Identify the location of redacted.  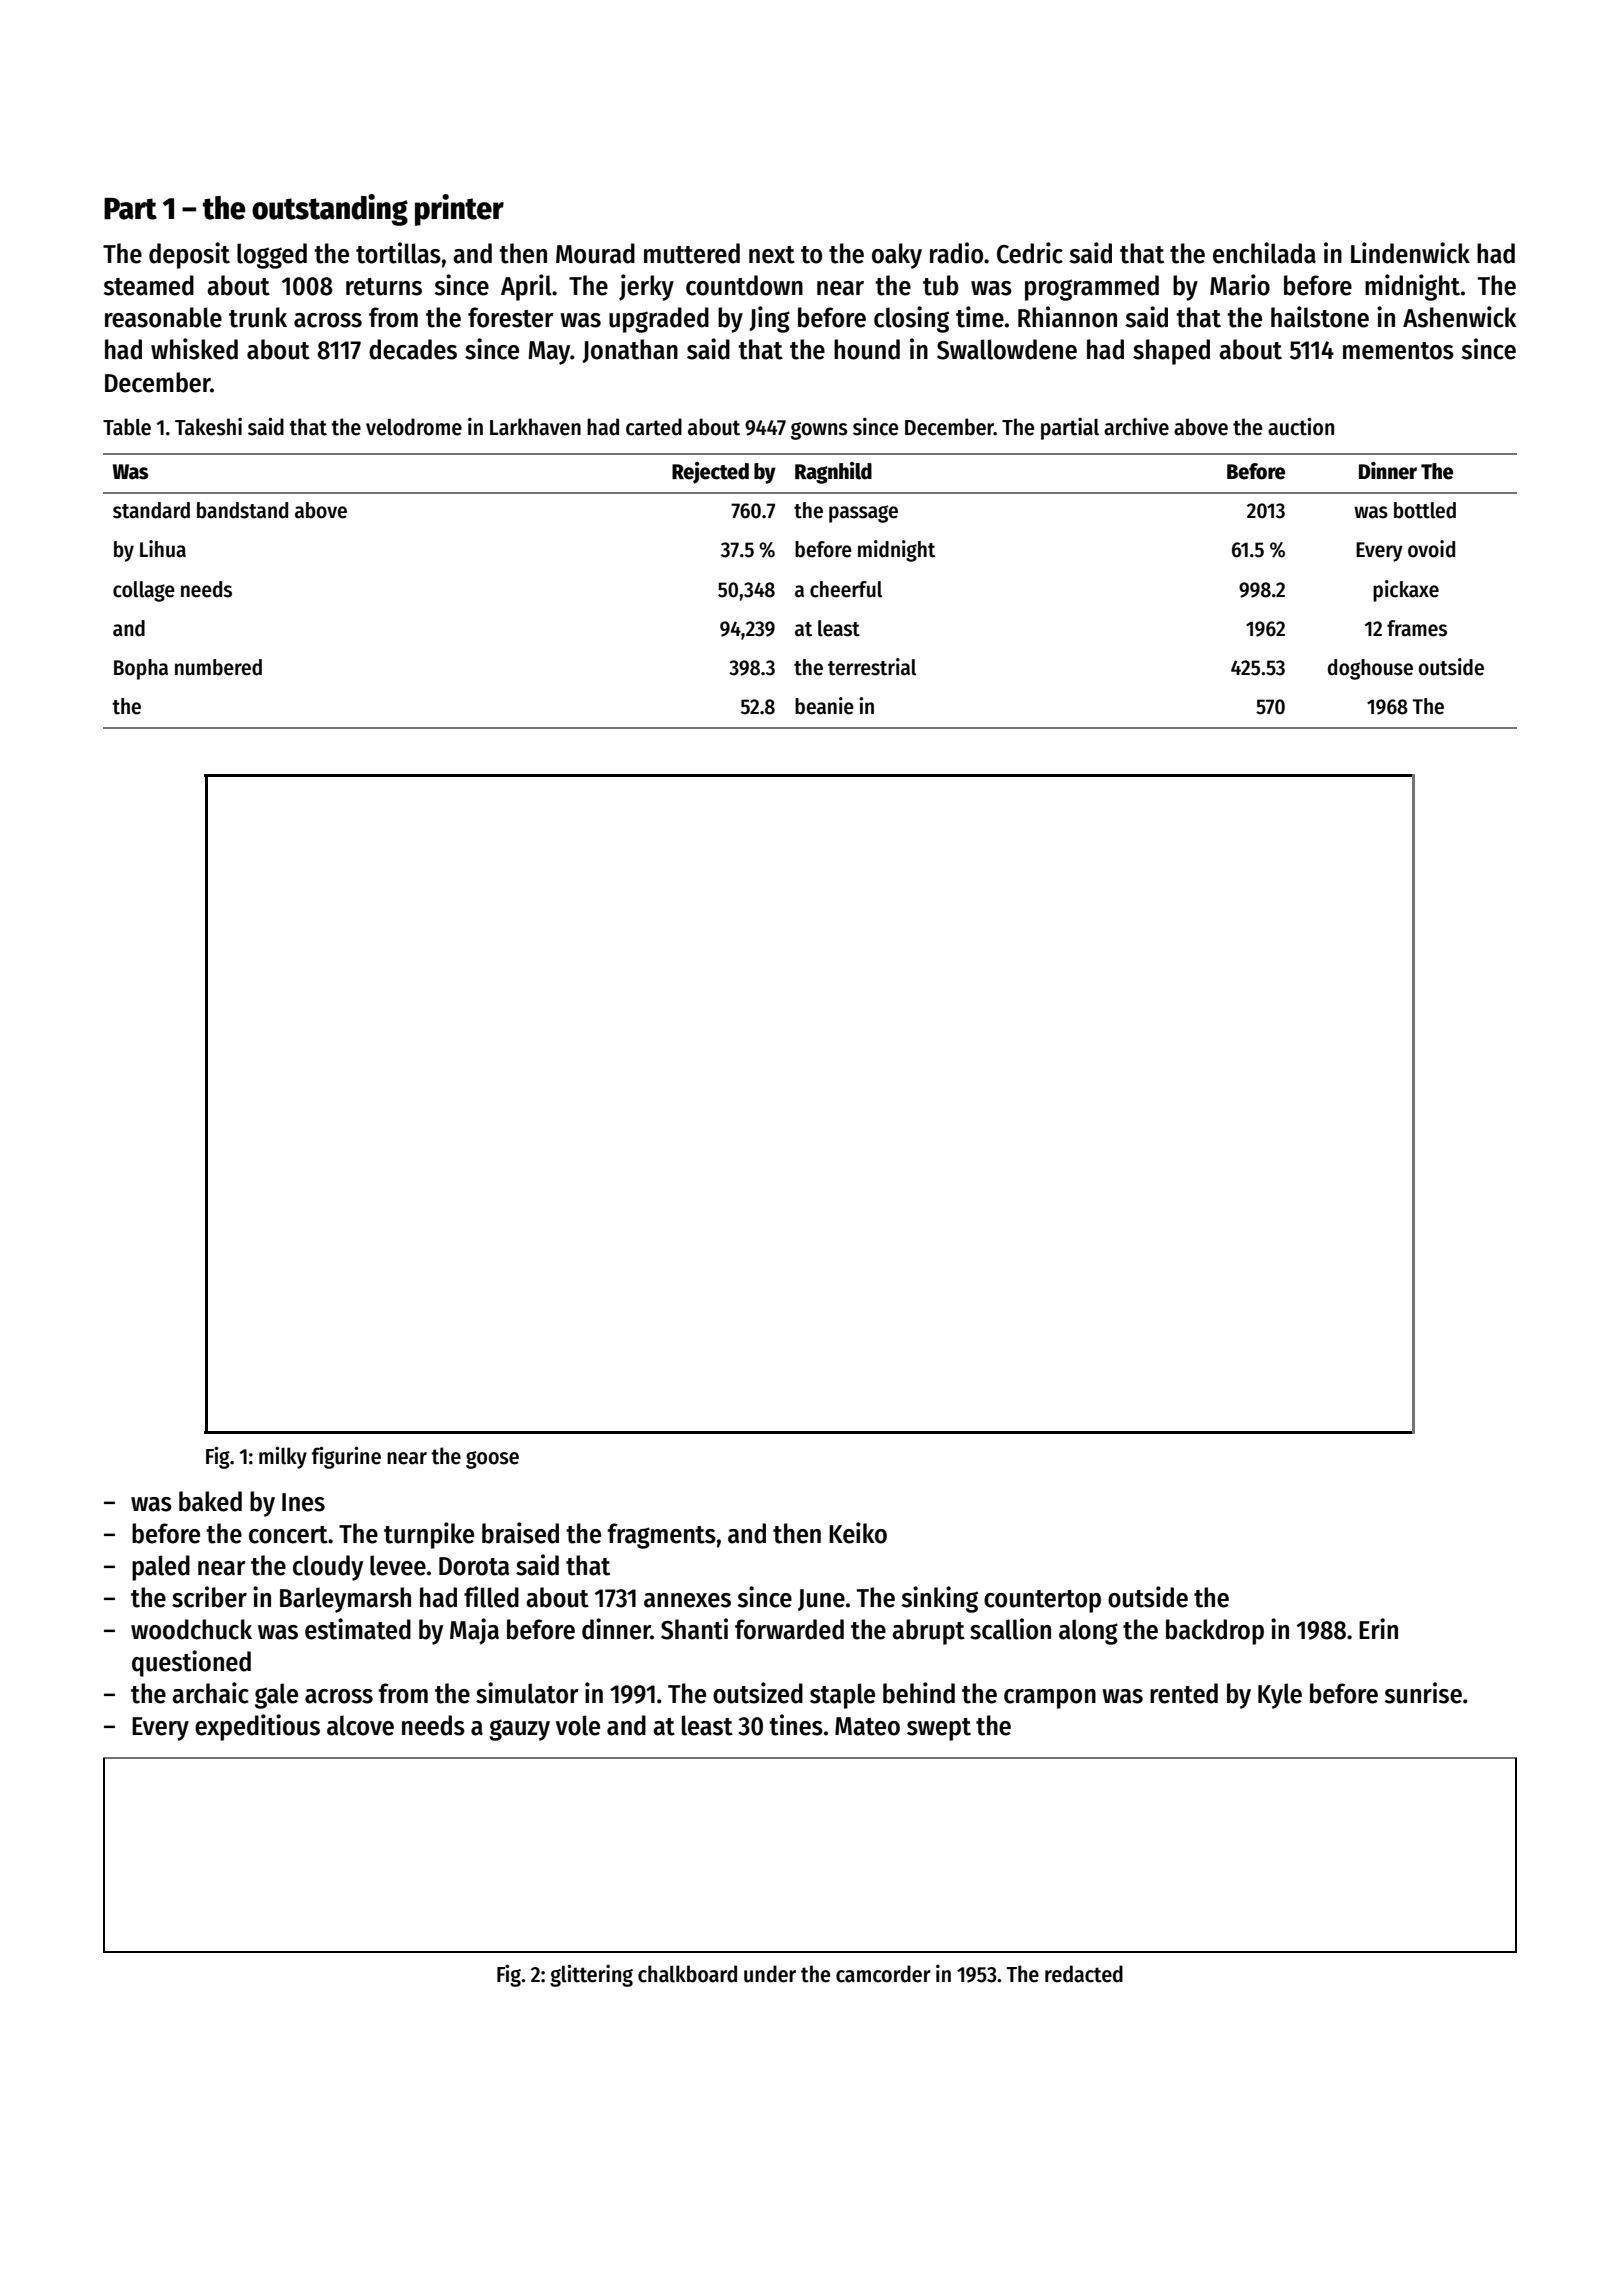
(1084, 1974).
